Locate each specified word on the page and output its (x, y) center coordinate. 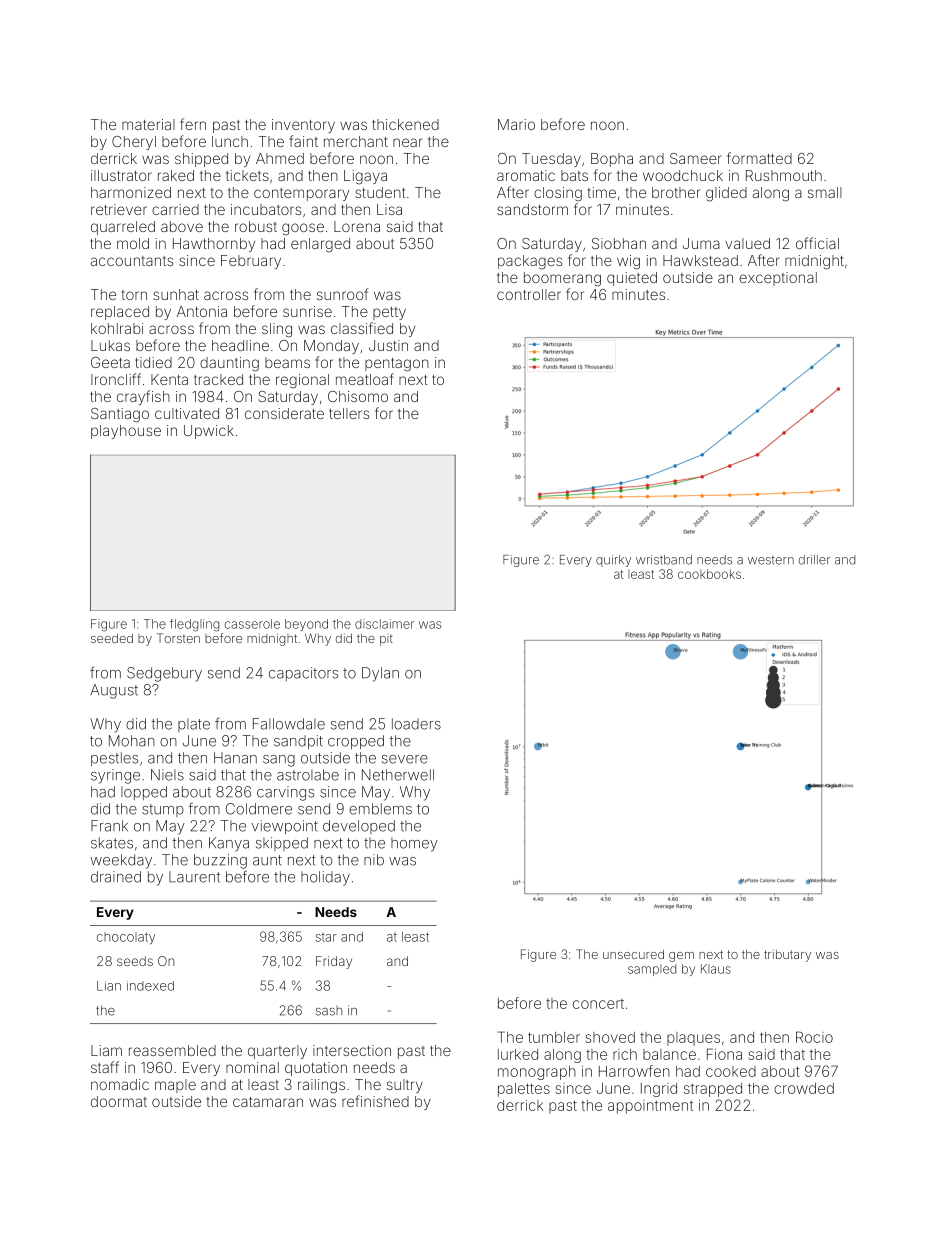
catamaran (268, 1102)
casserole (252, 624)
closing (558, 194)
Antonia (202, 311)
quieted (632, 279)
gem (681, 957)
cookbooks (709, 574)
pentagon (397, 365)
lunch (230, 141)
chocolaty (126, 938)
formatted (759, 158)
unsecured (633, 954)
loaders (416, 724)
